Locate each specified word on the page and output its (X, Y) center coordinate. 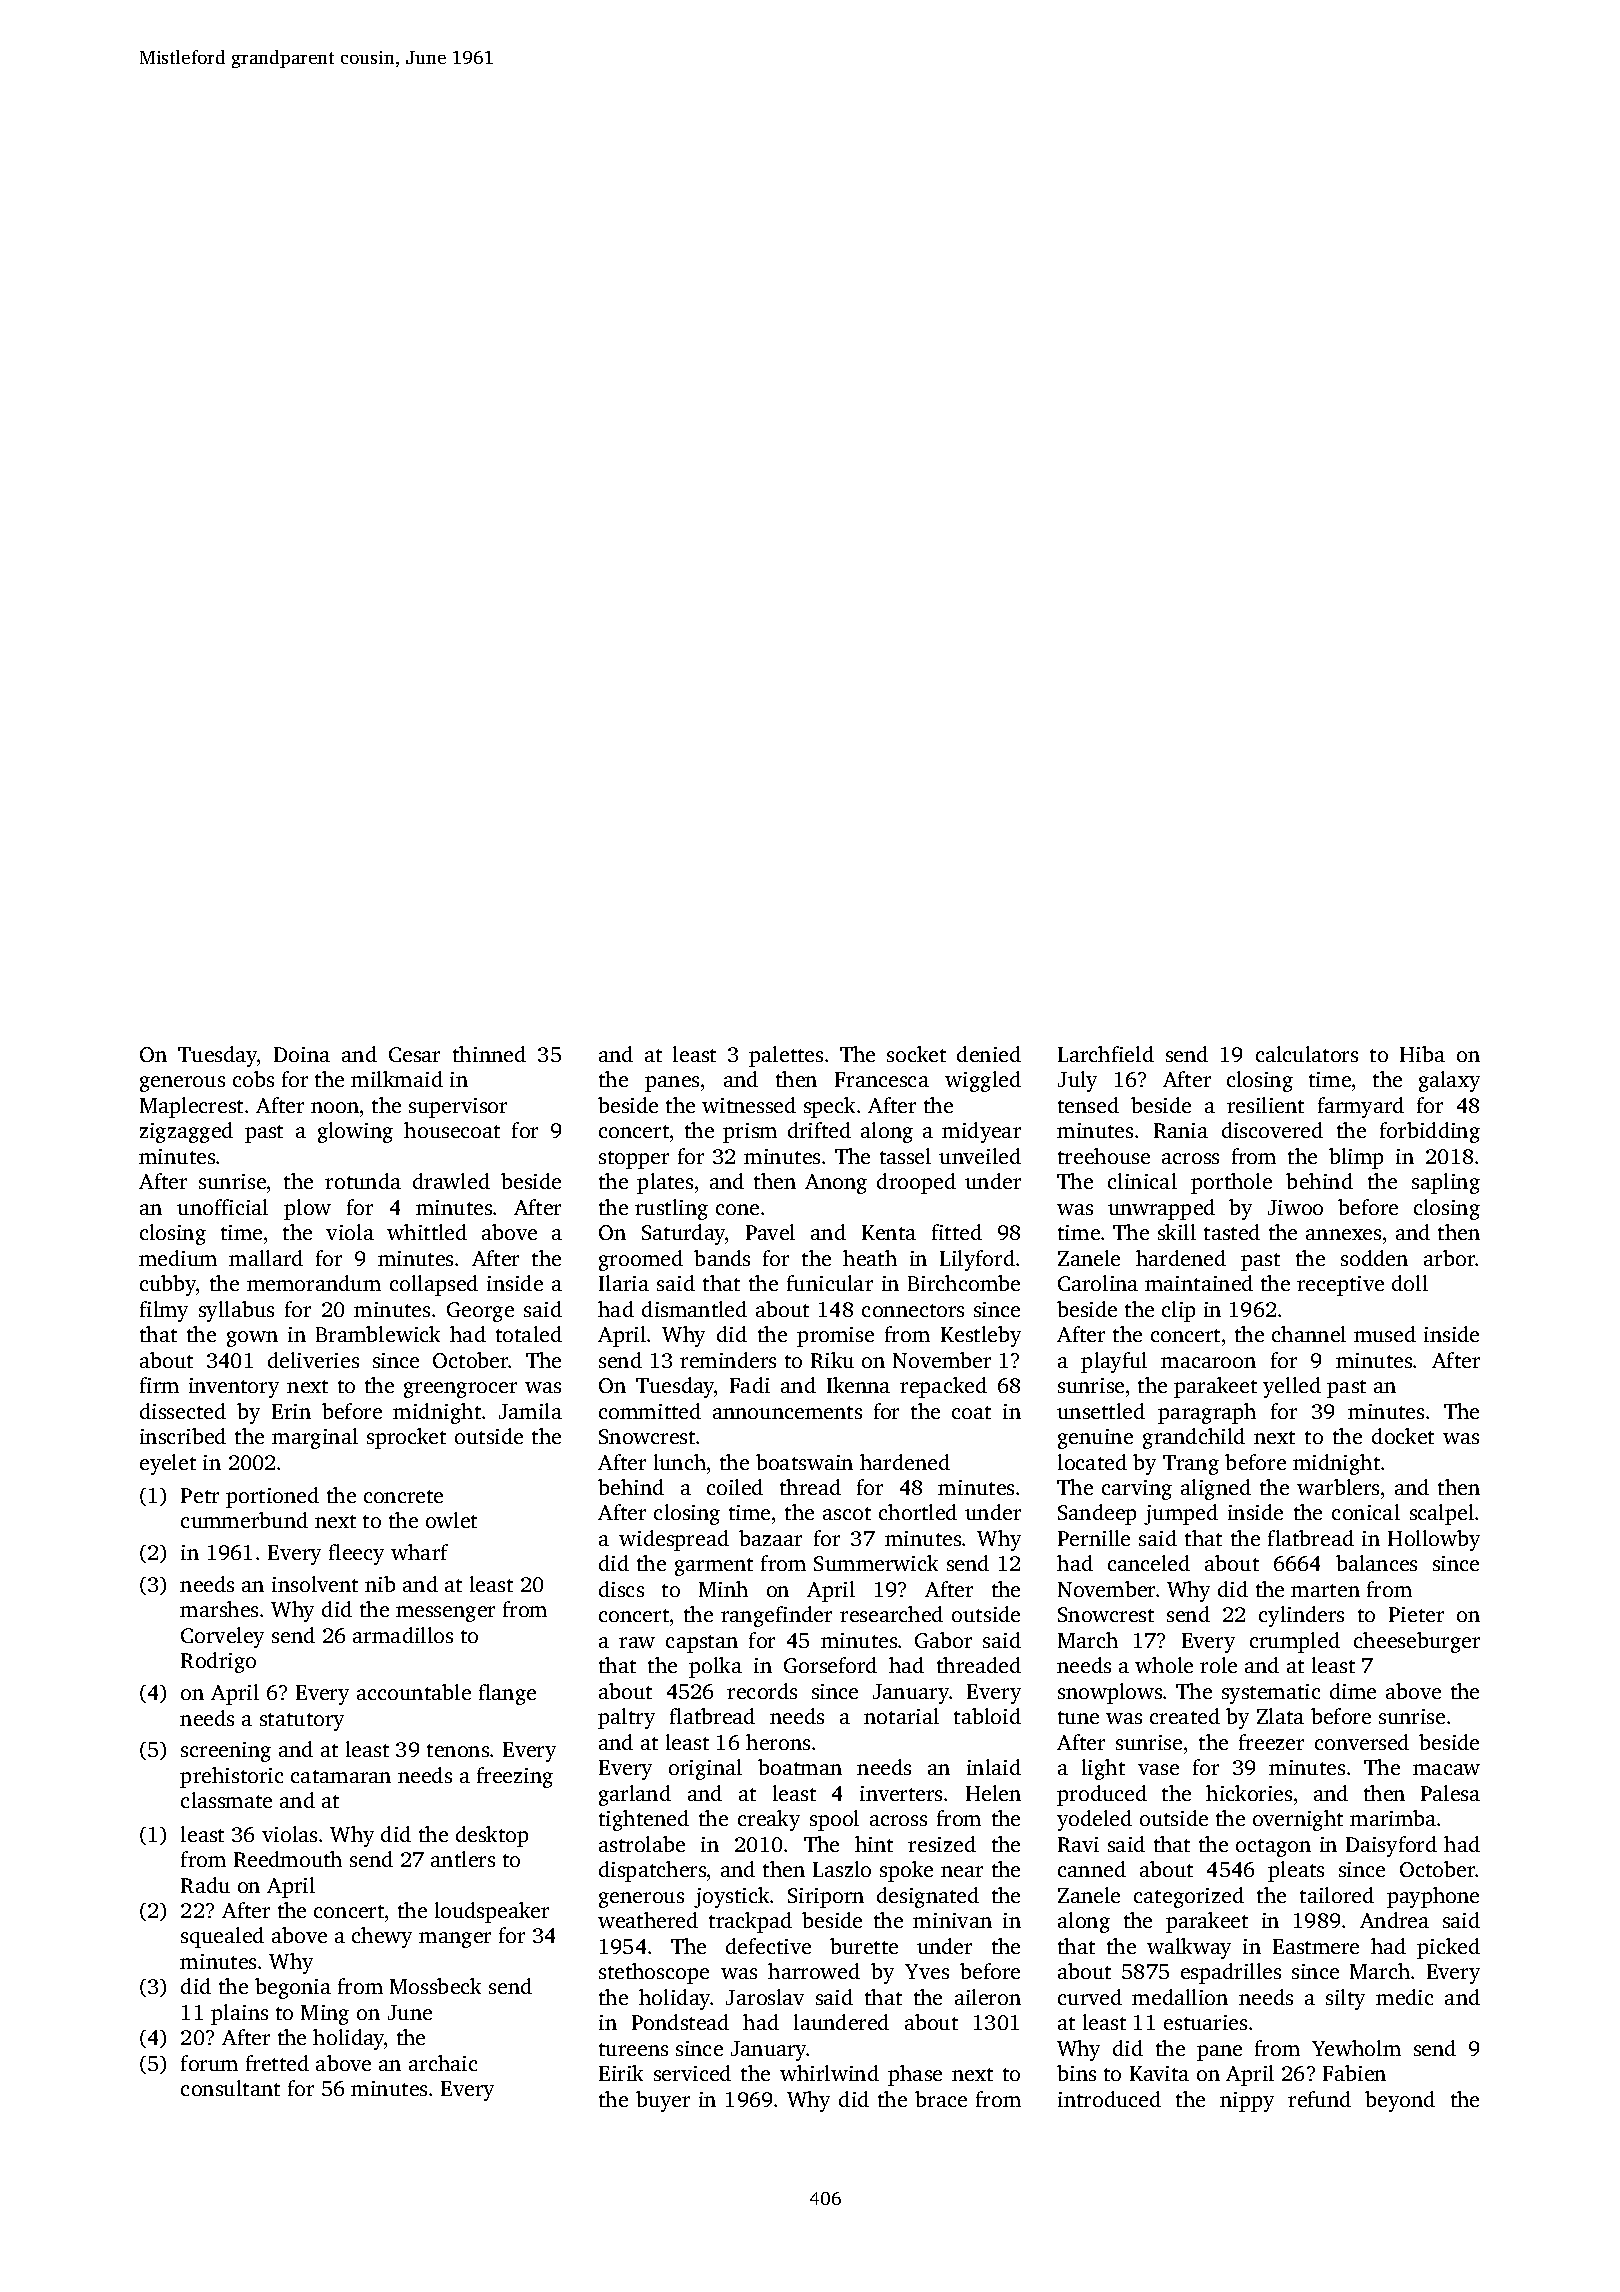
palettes (786, 1056)
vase (1158, 1769)
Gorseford (830, 1665)
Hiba (1422, 1054)
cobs (253, 1079)
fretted (277, 2063)
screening (226, 1752)
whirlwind (829, 2073)
